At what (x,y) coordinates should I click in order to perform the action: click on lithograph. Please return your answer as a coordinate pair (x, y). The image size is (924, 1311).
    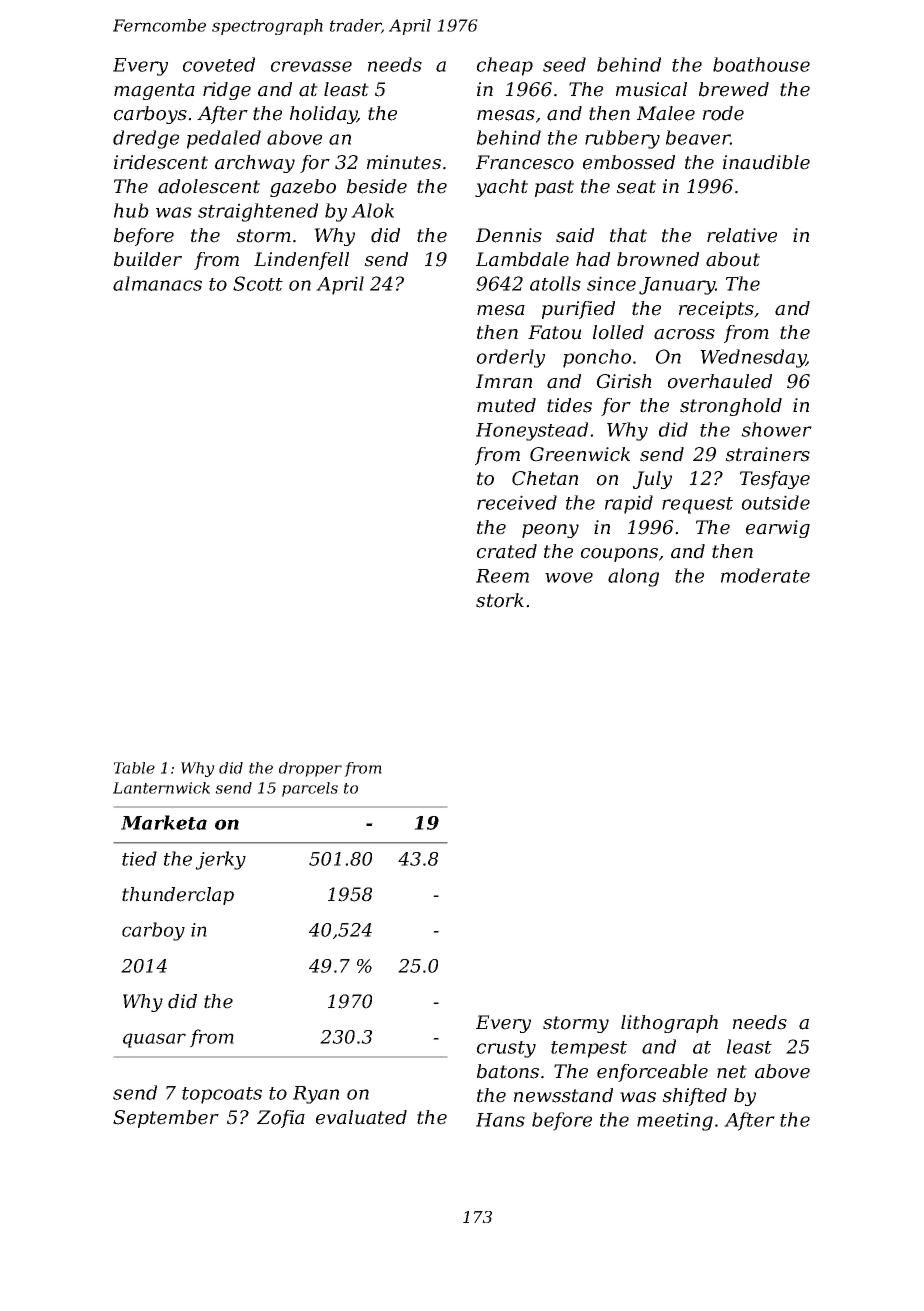
    Looking at the image, I should click on (669, 1024).
